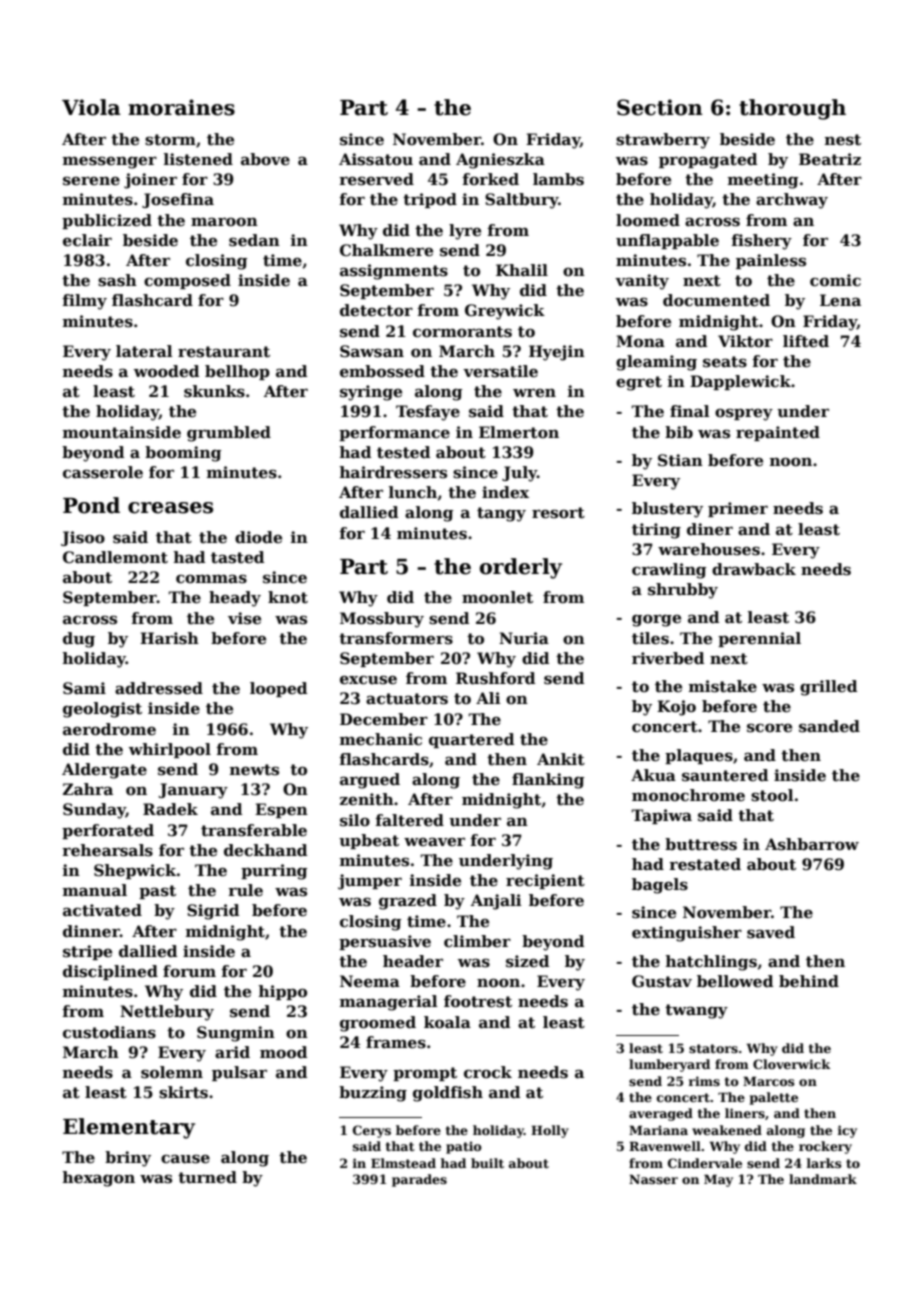 This screenshot has width=924, height=1308. I want to click on past, so click(157, 892).
